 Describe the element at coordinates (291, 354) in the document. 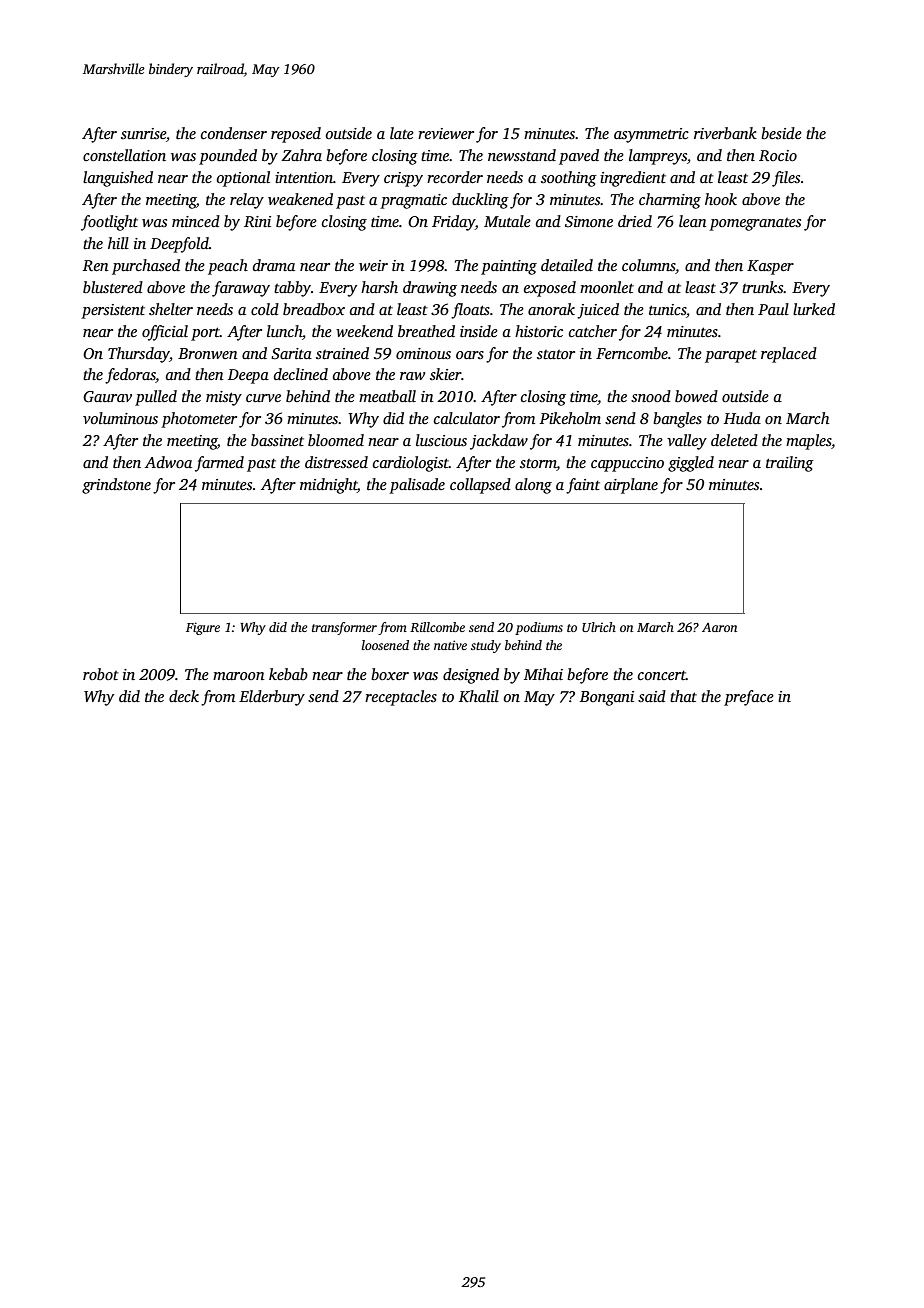

I see `Sarita` at that location.
